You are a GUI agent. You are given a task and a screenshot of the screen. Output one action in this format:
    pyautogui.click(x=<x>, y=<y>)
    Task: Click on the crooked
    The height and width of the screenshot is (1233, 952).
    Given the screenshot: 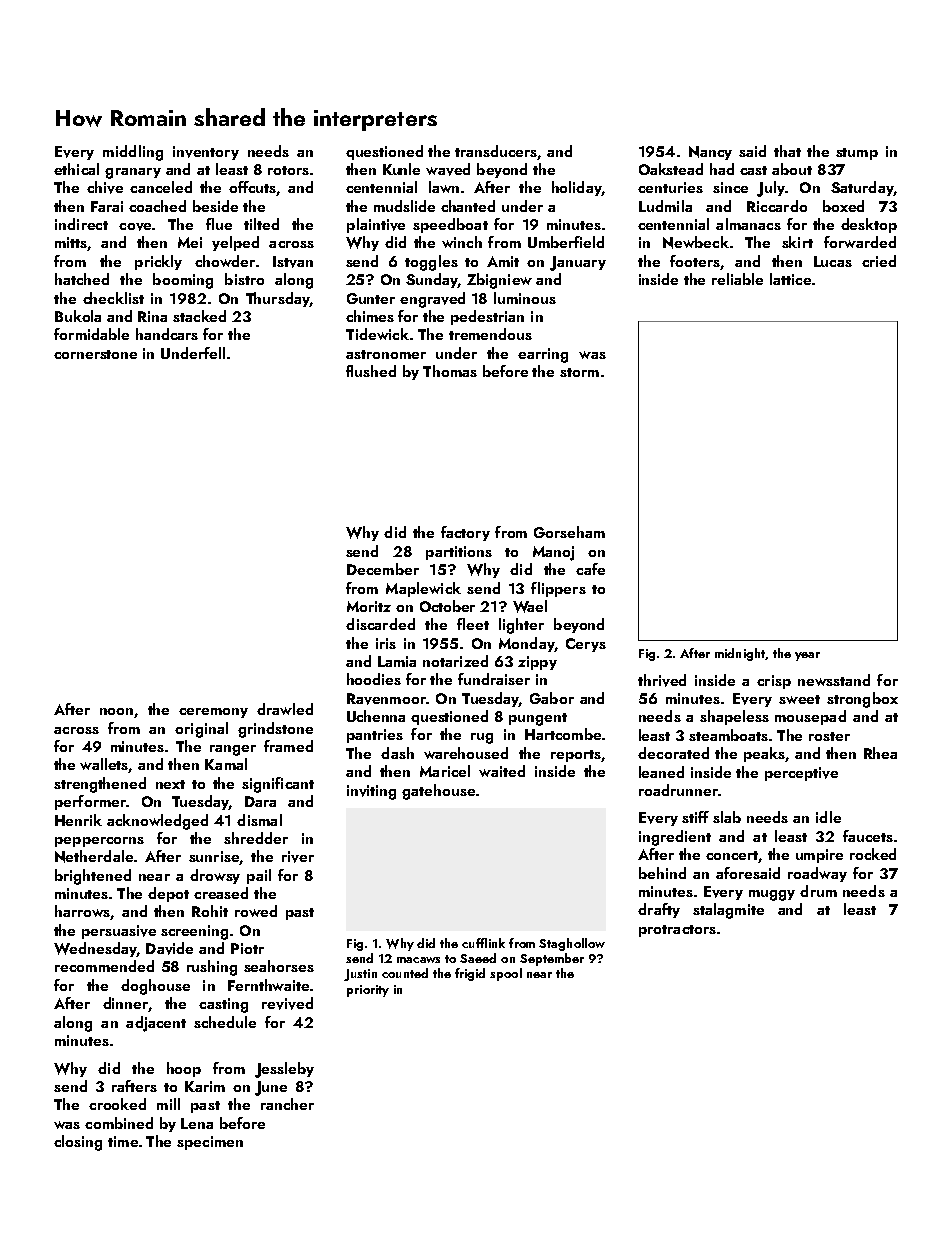 What is the action you would take?
    pyautogui.click(x=117, y=1104)
